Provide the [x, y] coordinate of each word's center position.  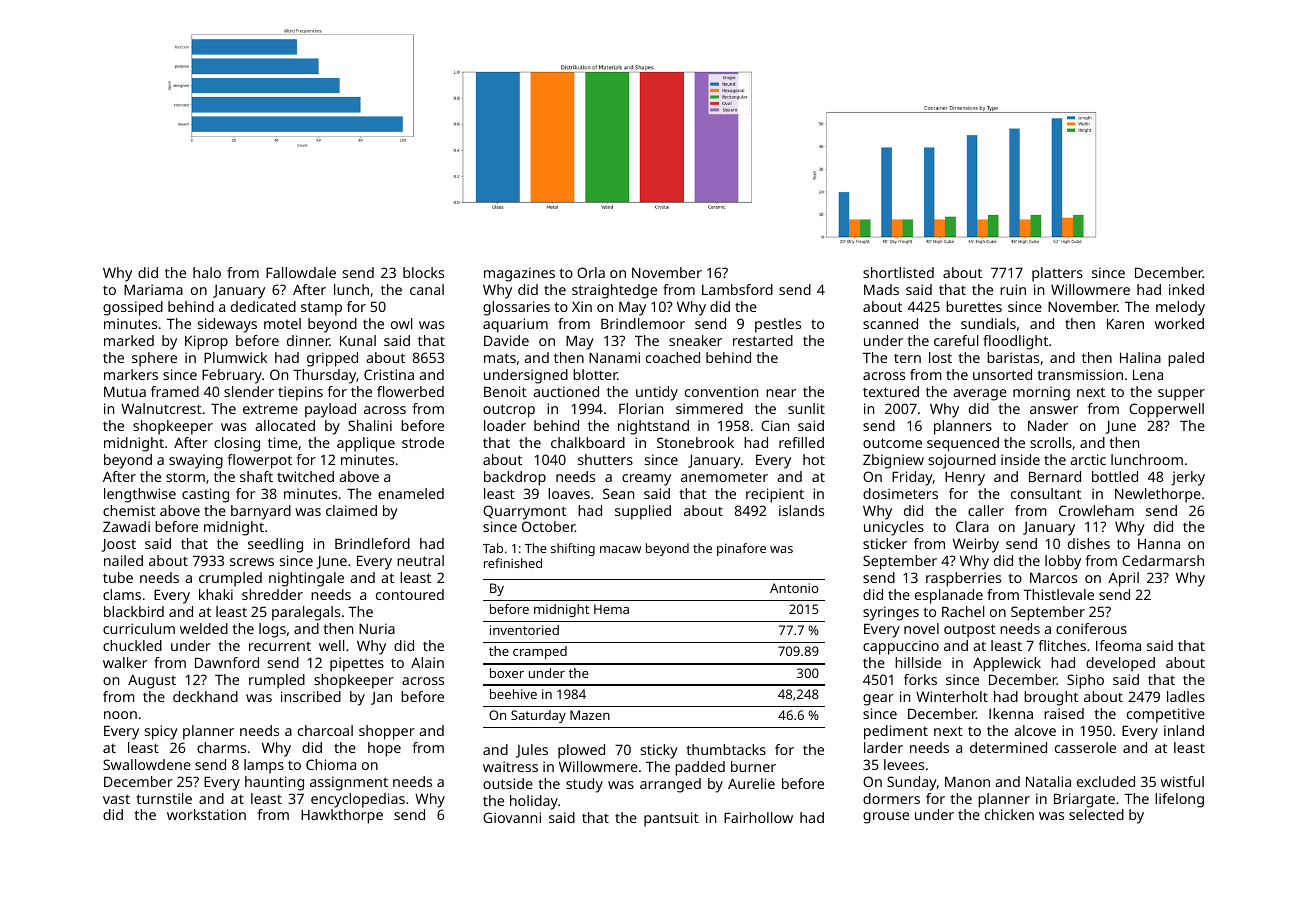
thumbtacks [726, 749]
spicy [161, 732]
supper [1181, 395]
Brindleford [372, 543]
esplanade [949, 596]
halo [207, 272]
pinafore [741, 549]
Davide [506, 340]
